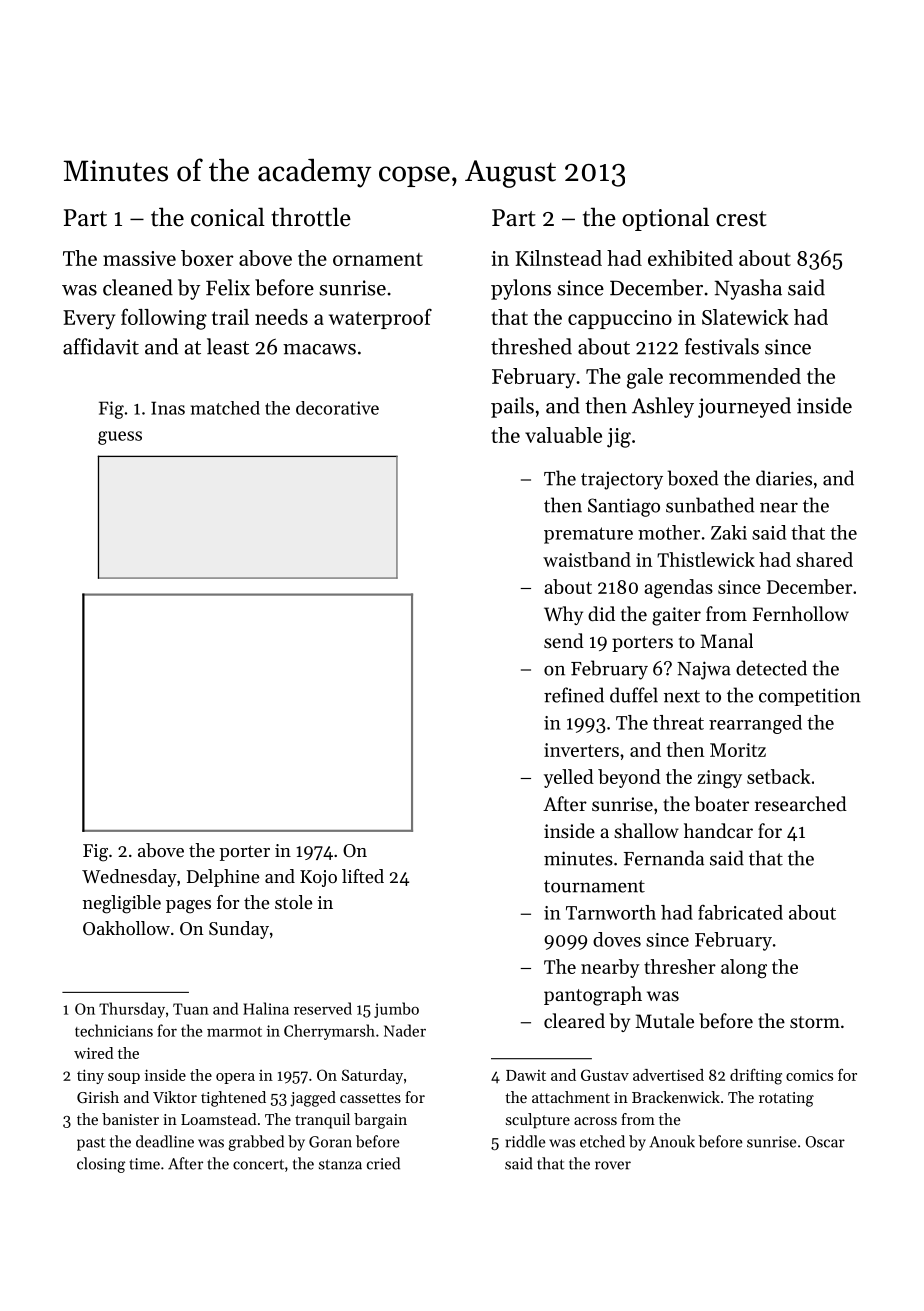 Image resolution: width=924 pixels, height=1311 pixels. Describe the element at coordinates (120, 438) in the screenshot. I see `guess` at that location.
